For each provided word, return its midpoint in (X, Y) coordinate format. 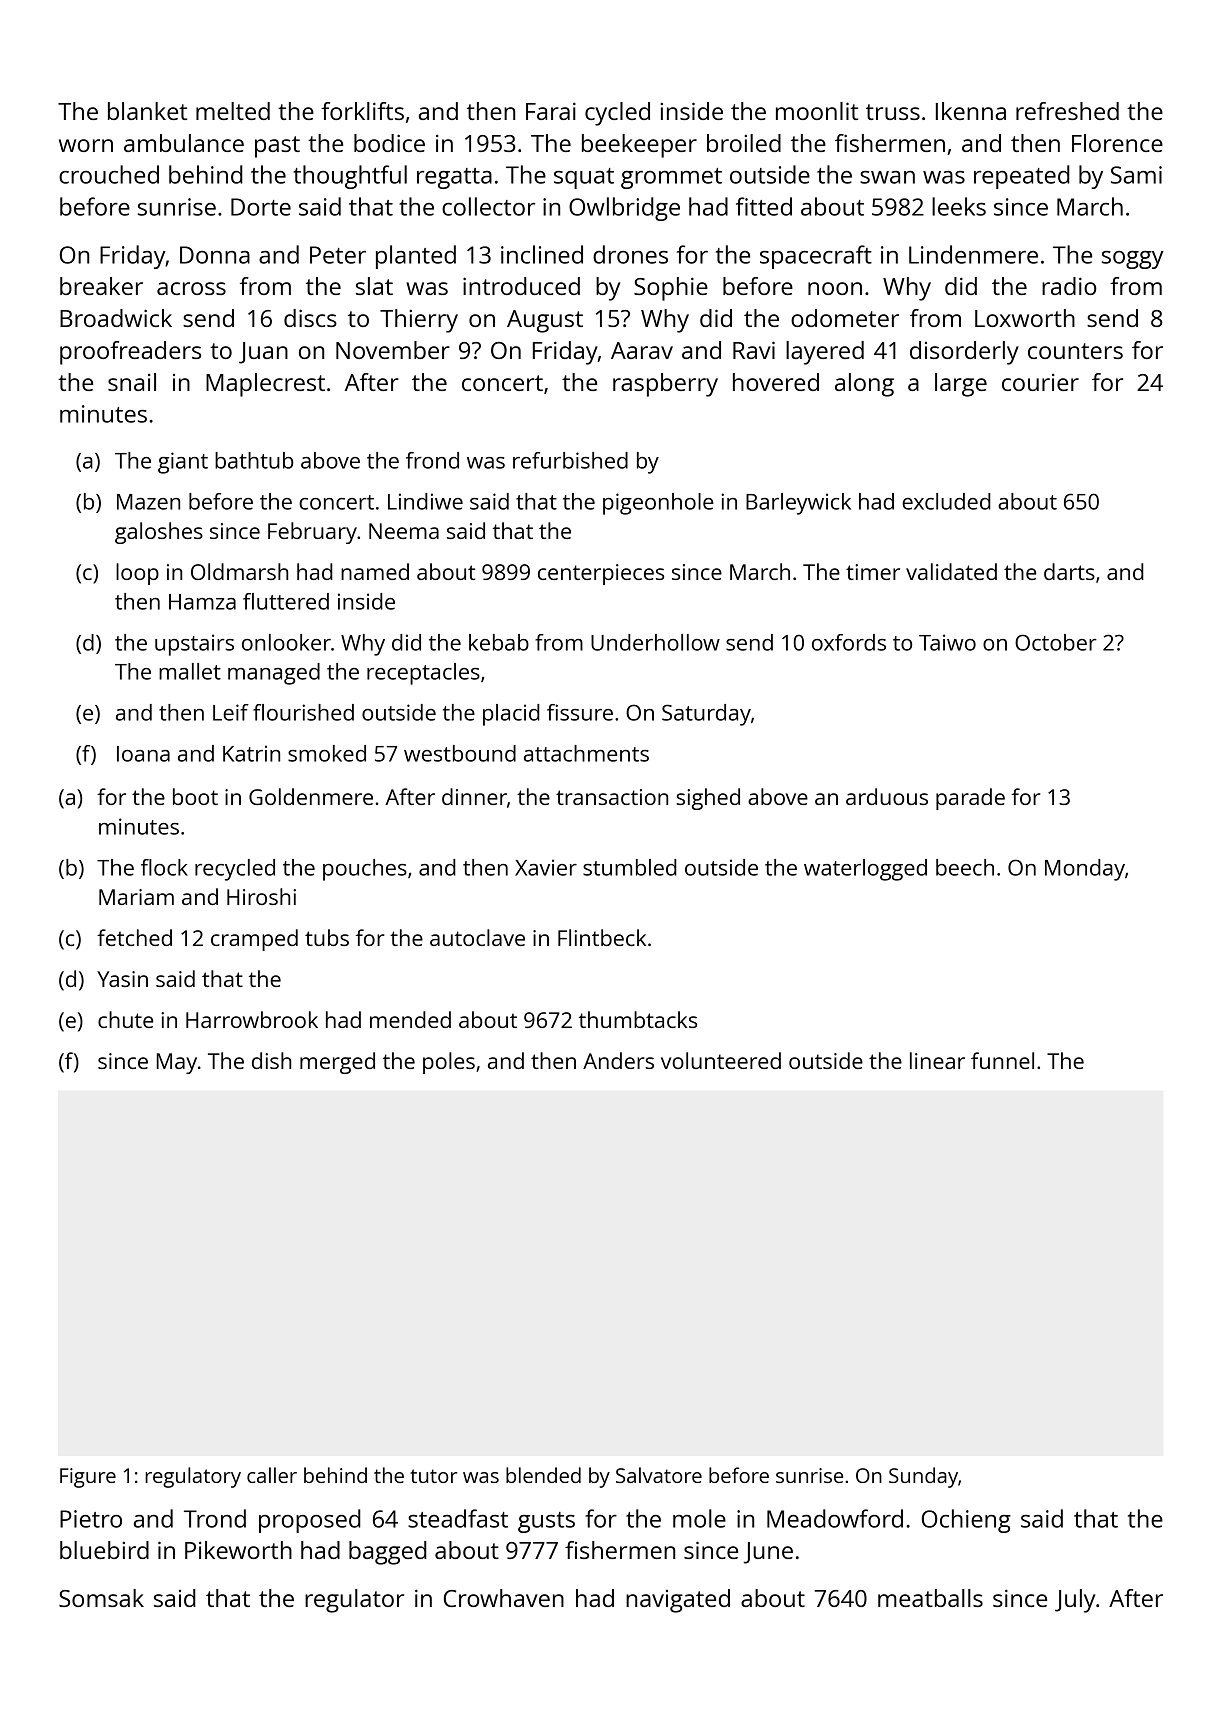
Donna (215, 255)
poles (449, 1063)
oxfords (849, 642)
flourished (303, 712)
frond (432, 460)
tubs (327, 937)
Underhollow (655, 642)
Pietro (91, 1519)
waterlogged (865, 870)
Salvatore (659, 1475)
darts (1069, 571)
